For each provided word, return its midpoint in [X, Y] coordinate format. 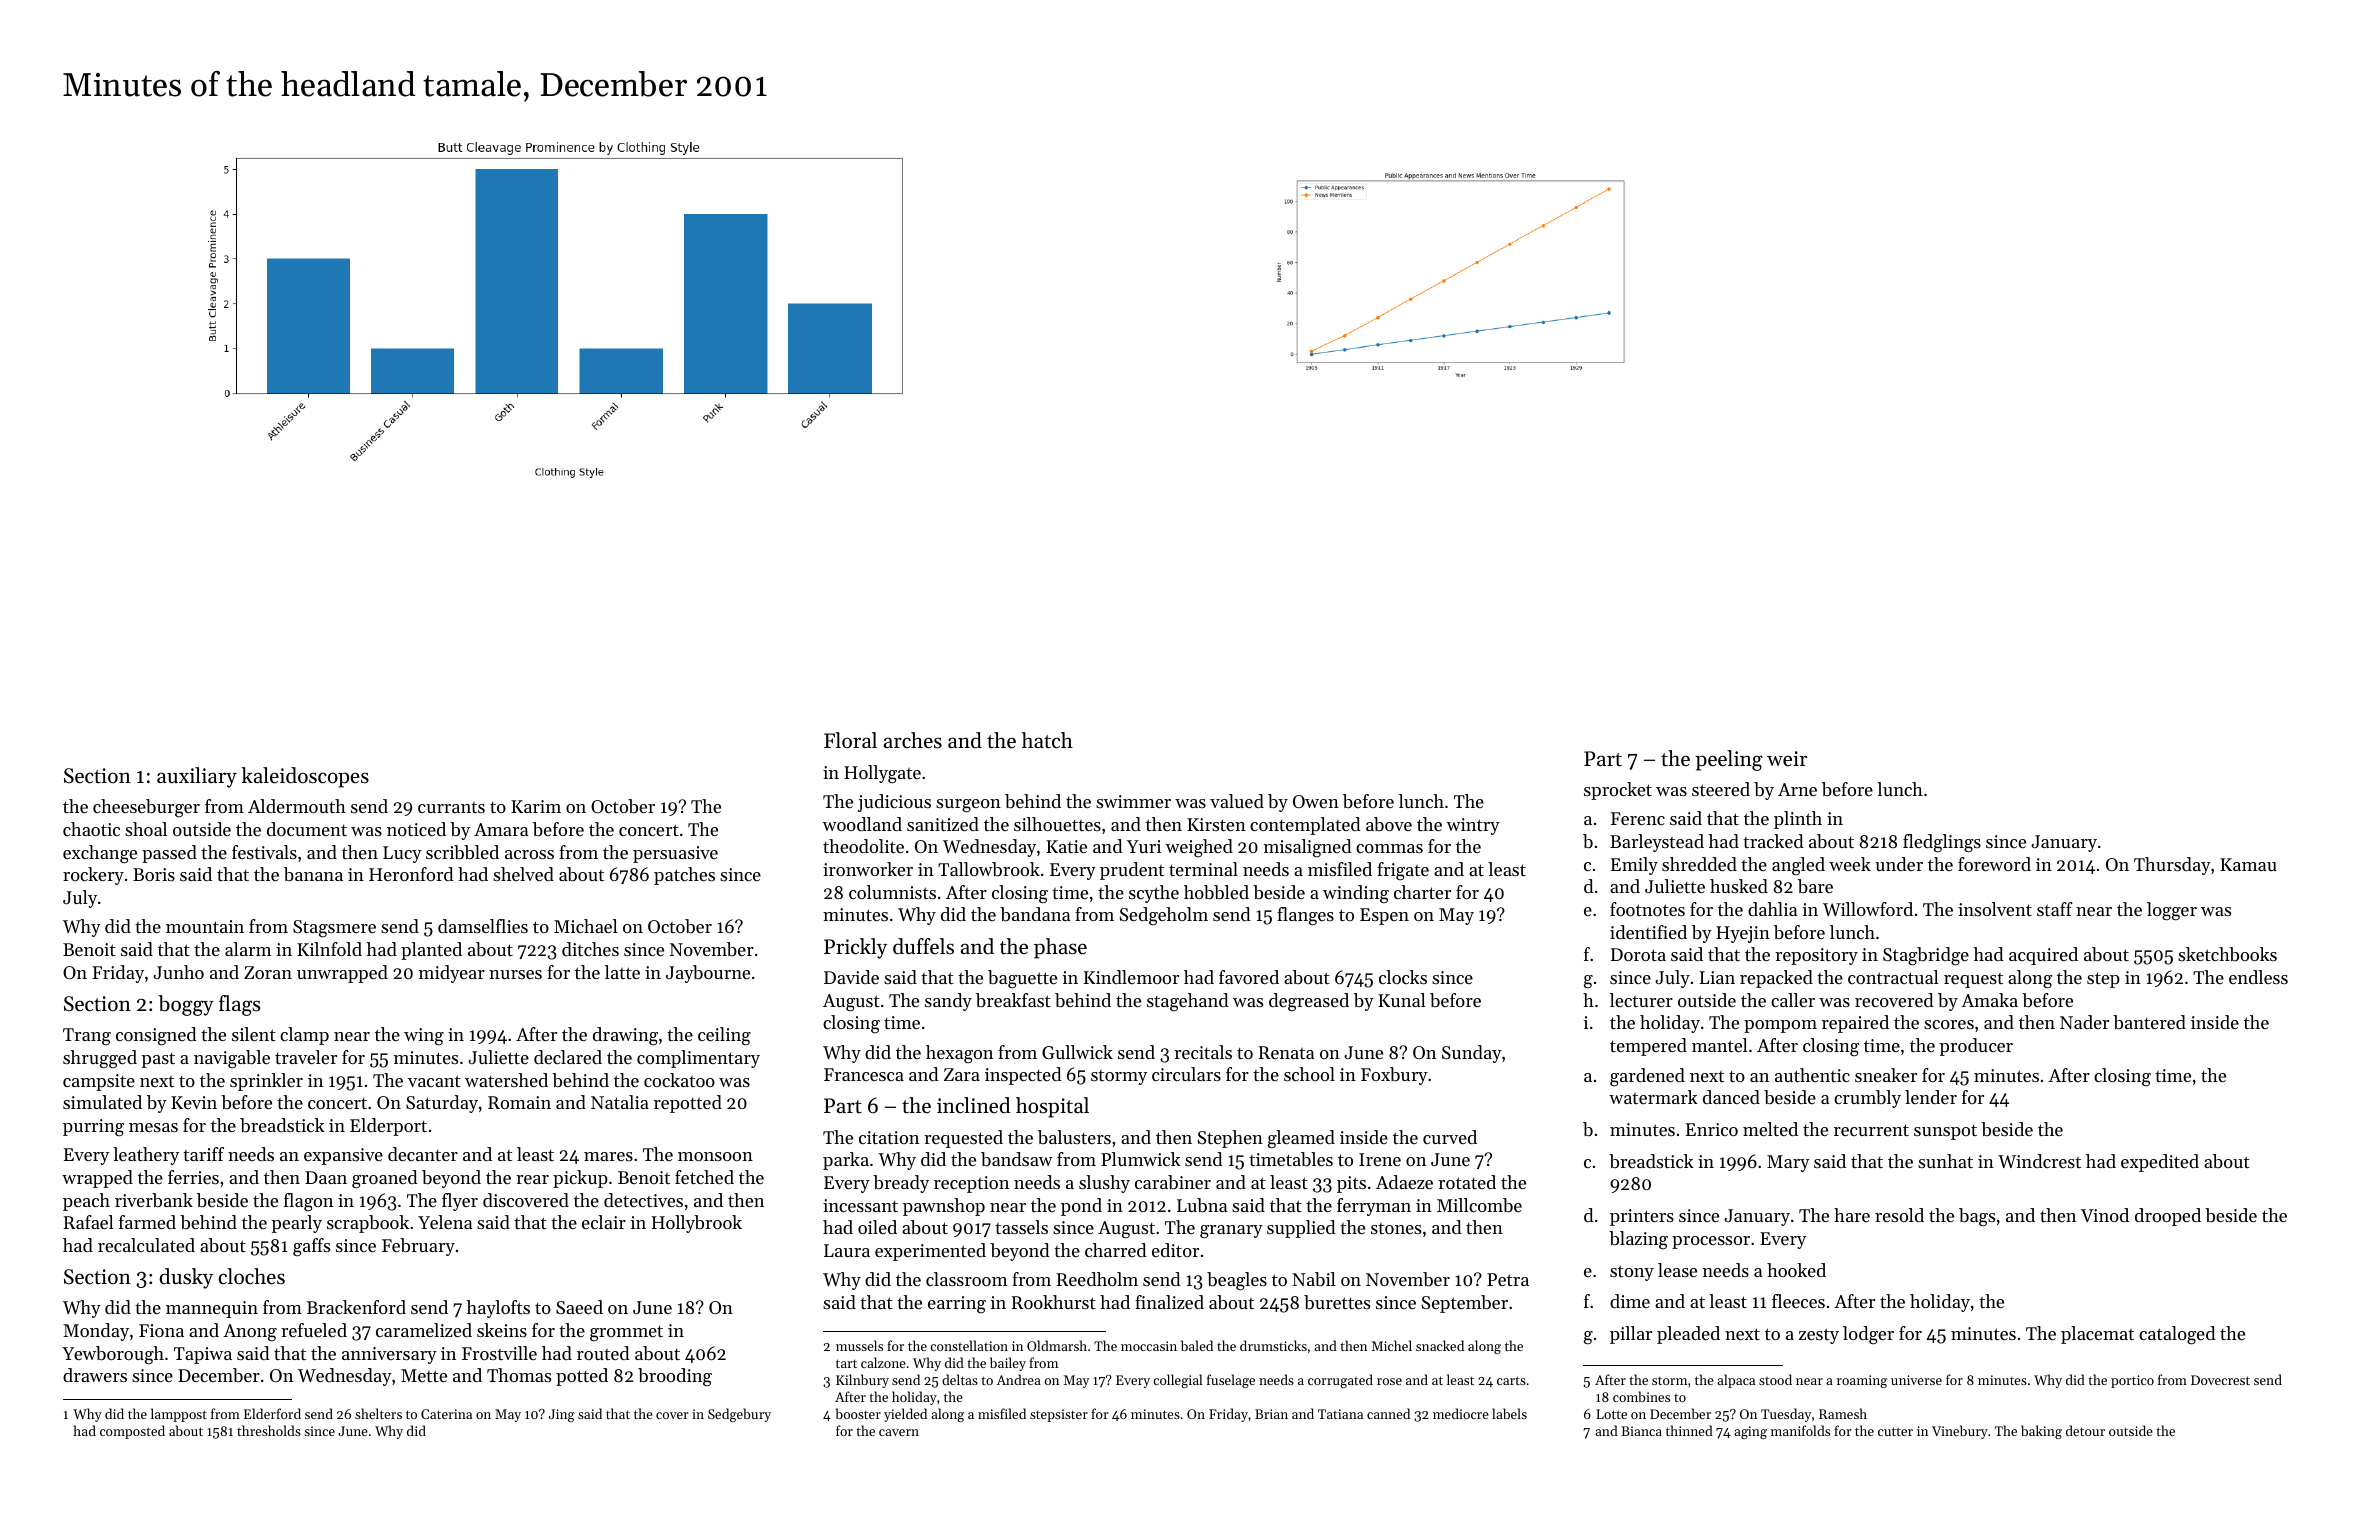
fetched [704, 1177]
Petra [1508, 1279]
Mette [424, 1375]
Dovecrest [2220, 1380]
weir [1787, 759]
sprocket [1618, 791]
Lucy [402, 854]
